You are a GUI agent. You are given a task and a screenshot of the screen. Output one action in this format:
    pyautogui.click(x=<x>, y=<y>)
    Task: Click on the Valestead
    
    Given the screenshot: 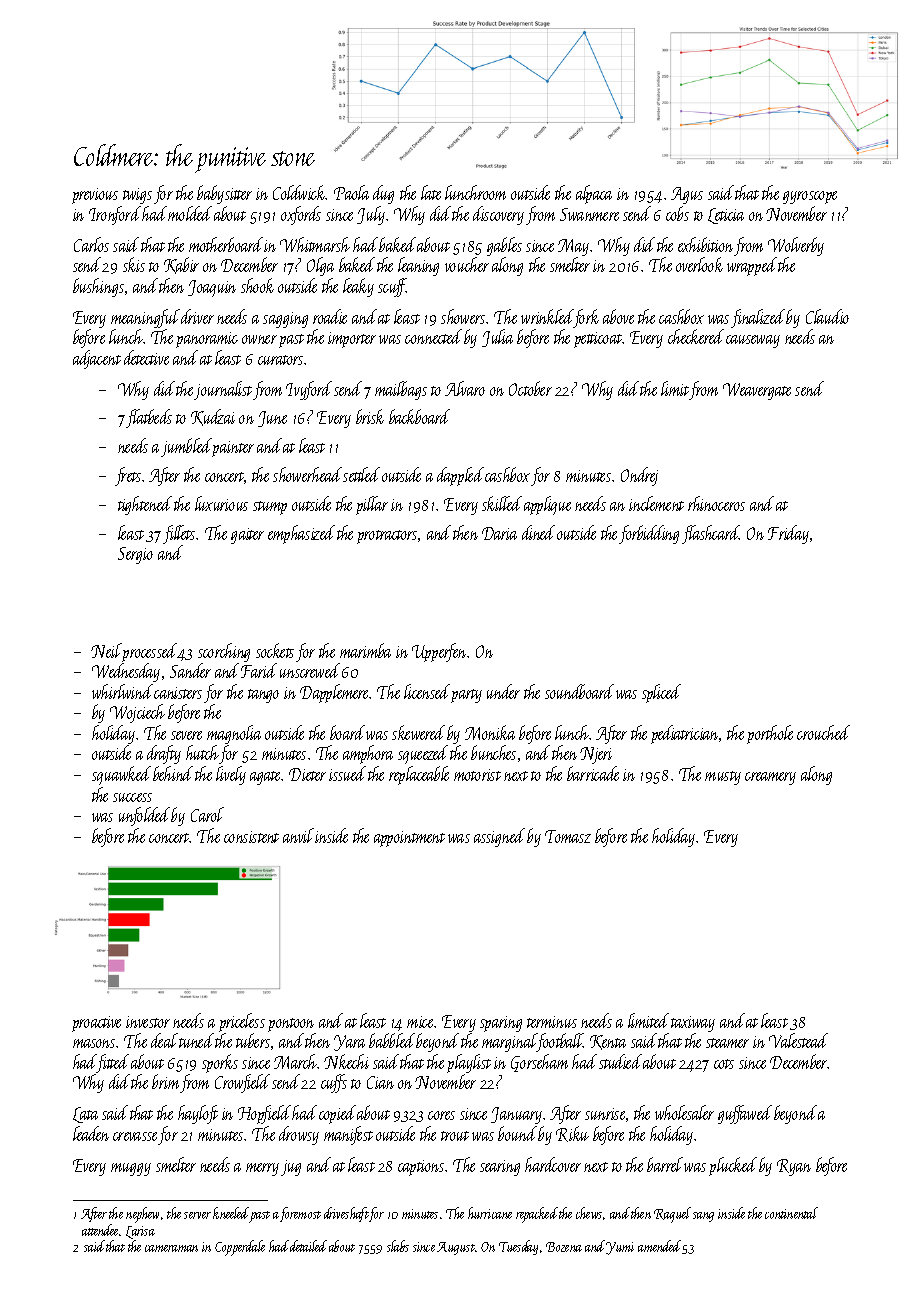 What is the action you would take?
    pyautogui.click(x=798, y=1040)
